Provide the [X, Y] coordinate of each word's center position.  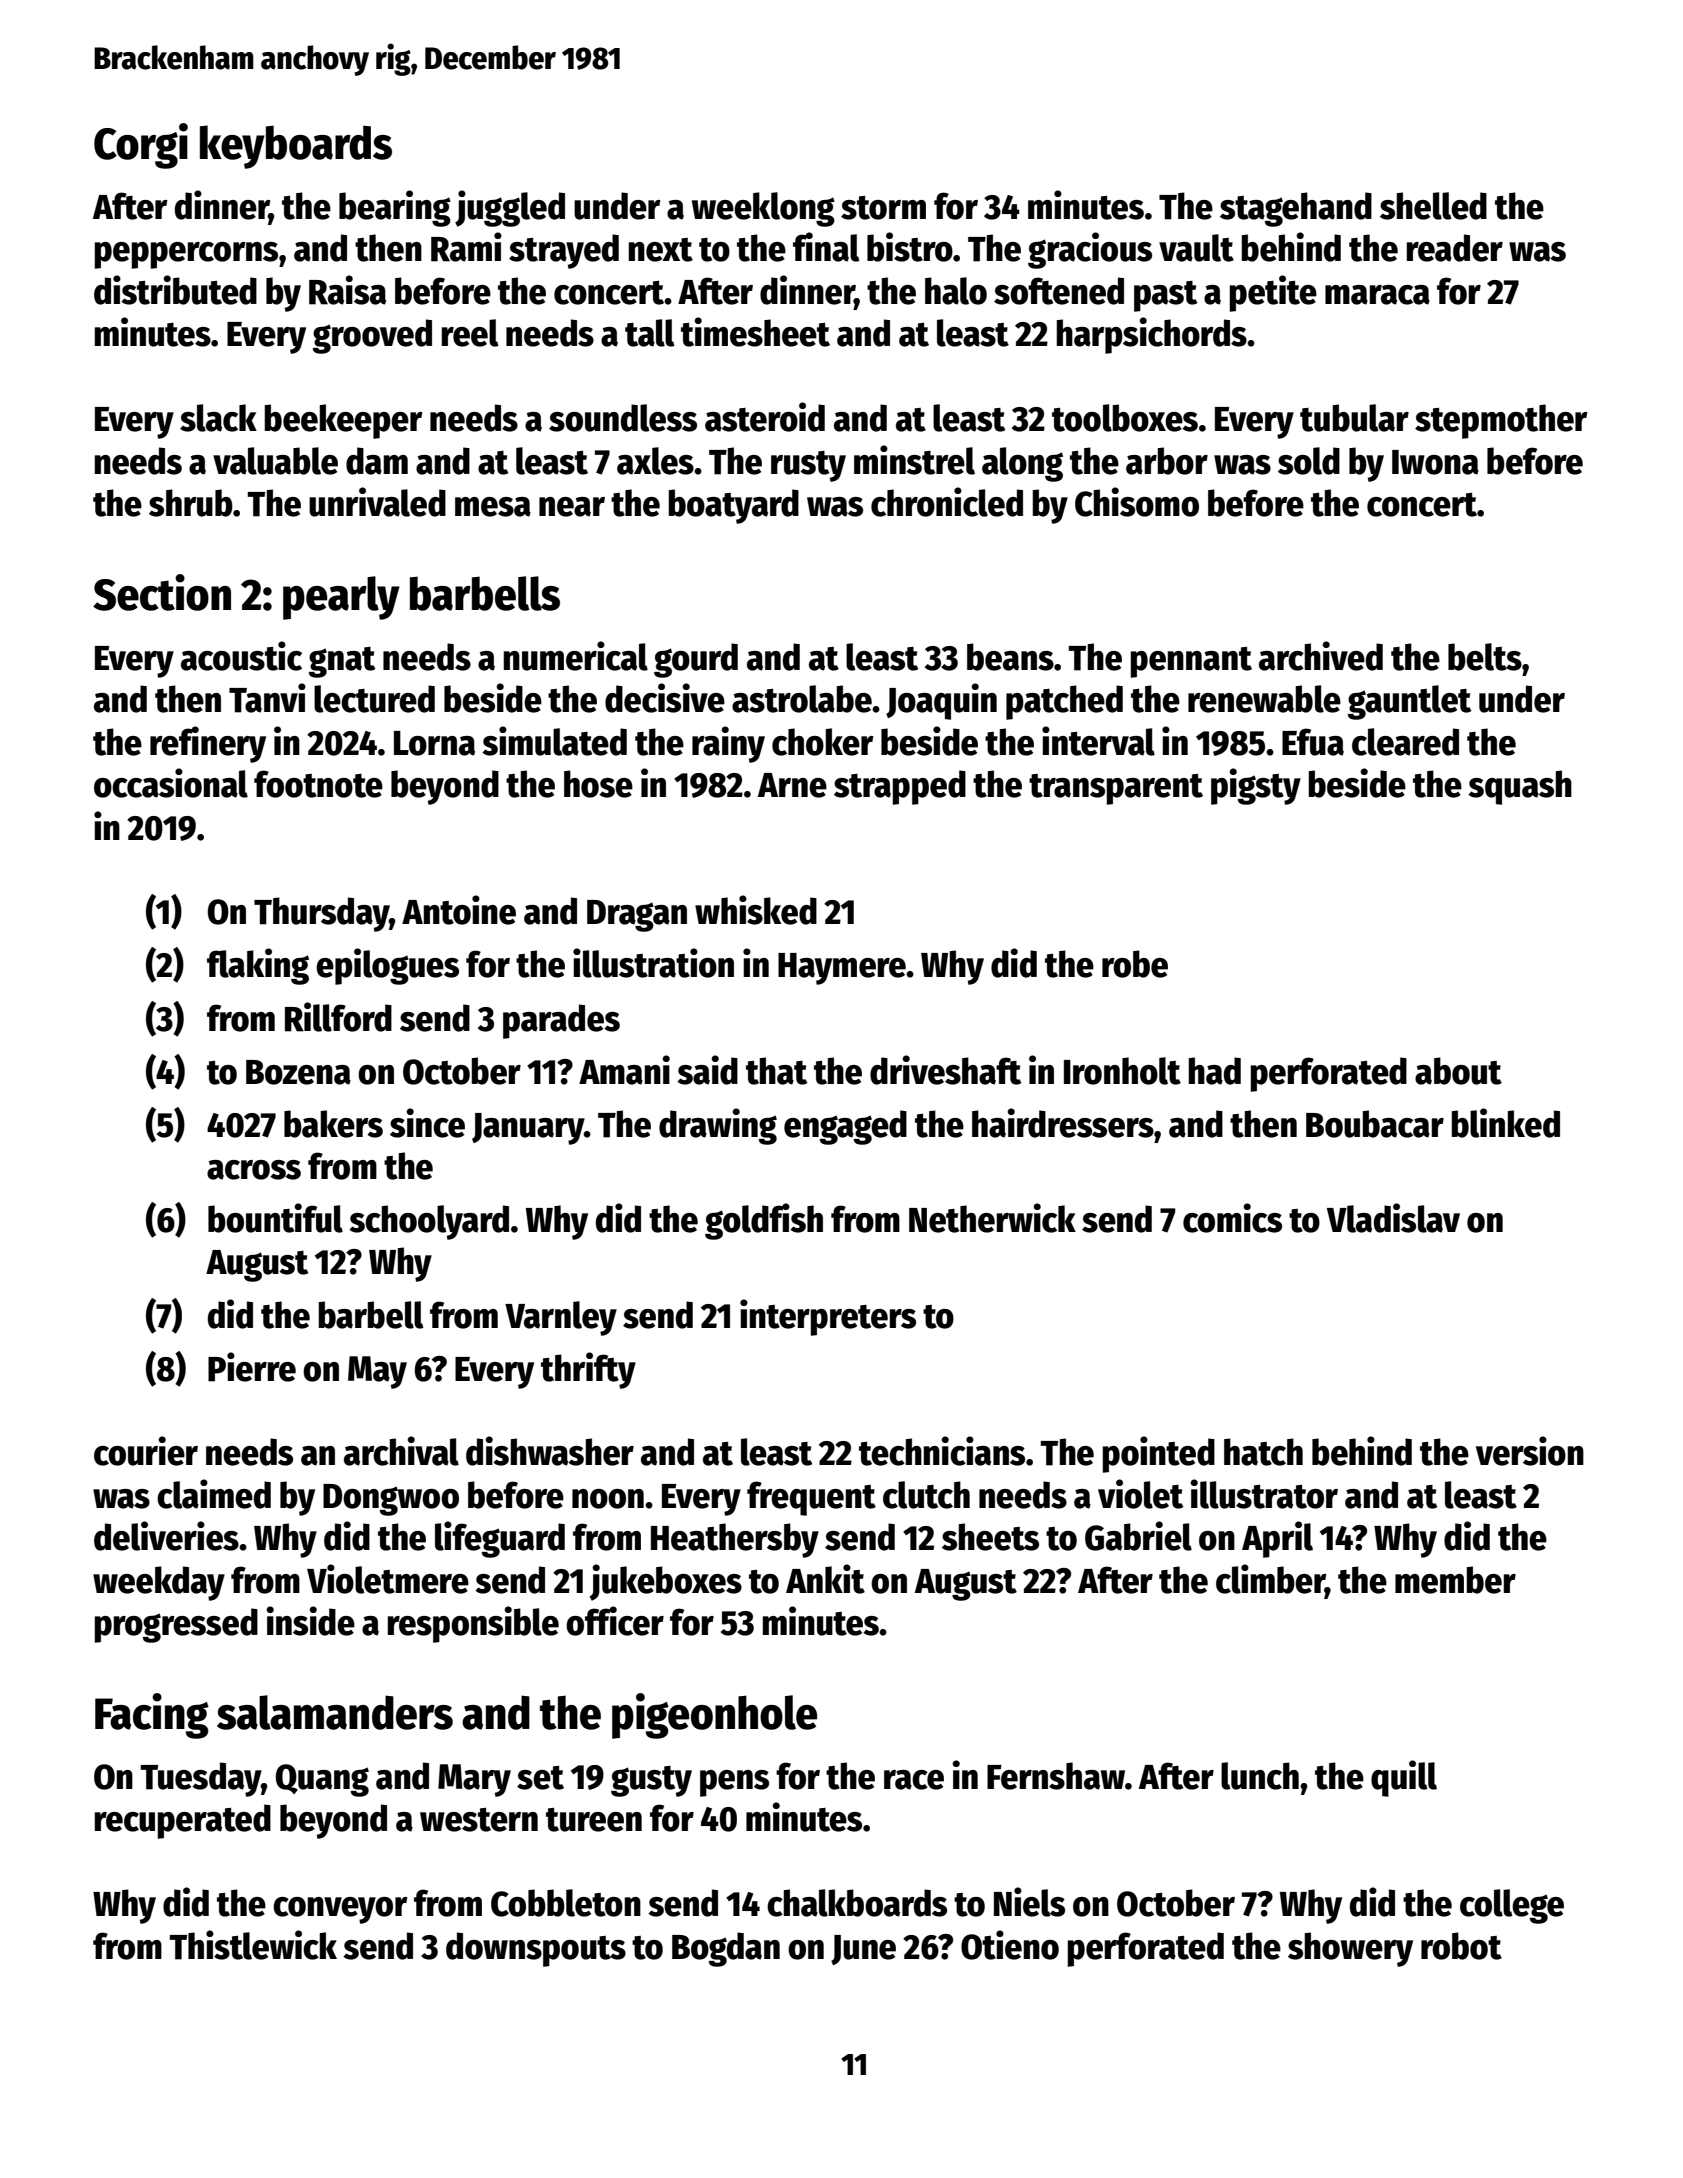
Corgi [141, 146]
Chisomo [1137, 502]
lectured [374, 699]
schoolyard [429, 1222]
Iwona [1435, 462]
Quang [322, 1780]
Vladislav [1393, 1218]
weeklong [763, 209]
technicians [942, 1451]
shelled [1433, 206]
